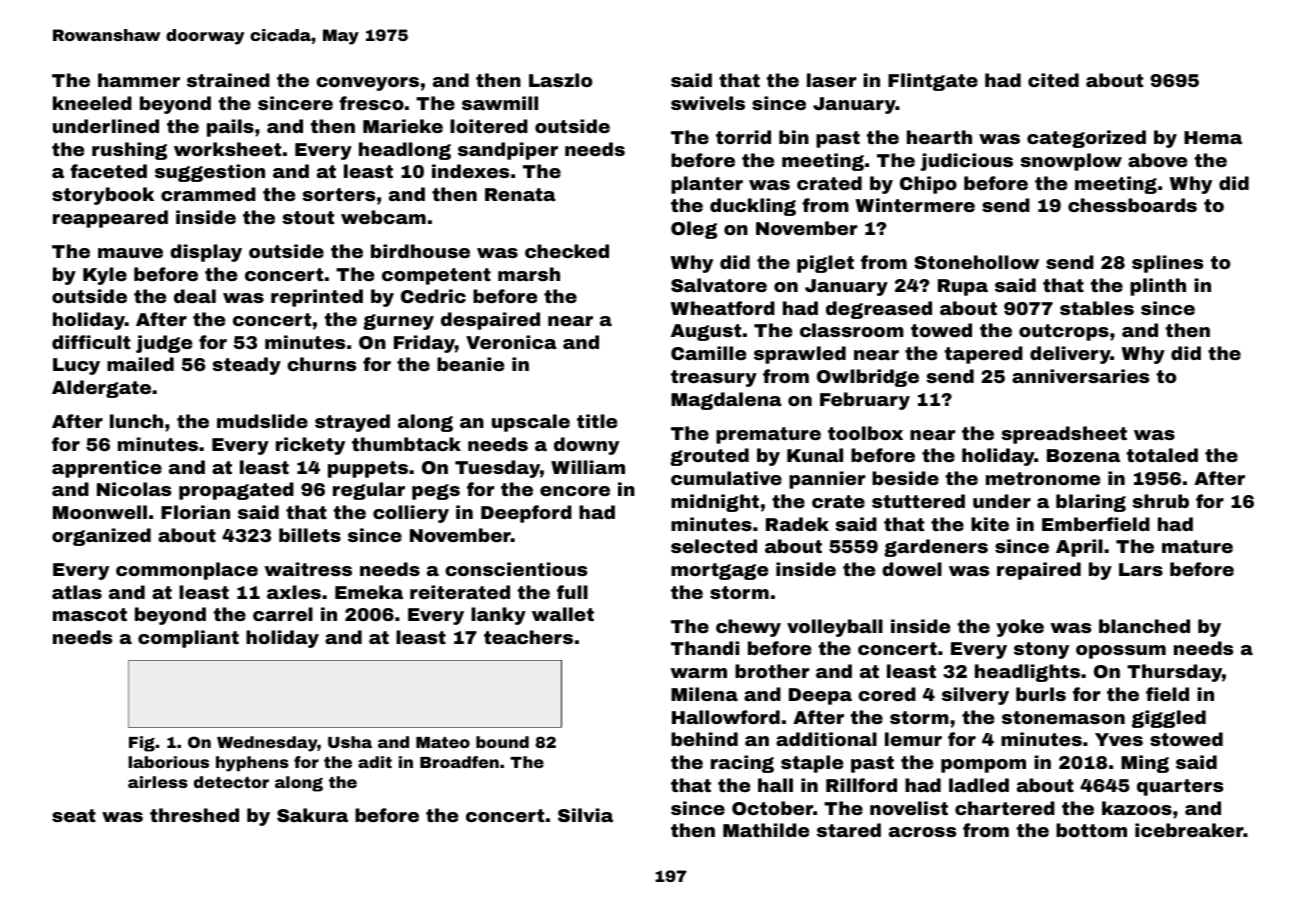  I want to click on Ming, so click(1145, 764).
